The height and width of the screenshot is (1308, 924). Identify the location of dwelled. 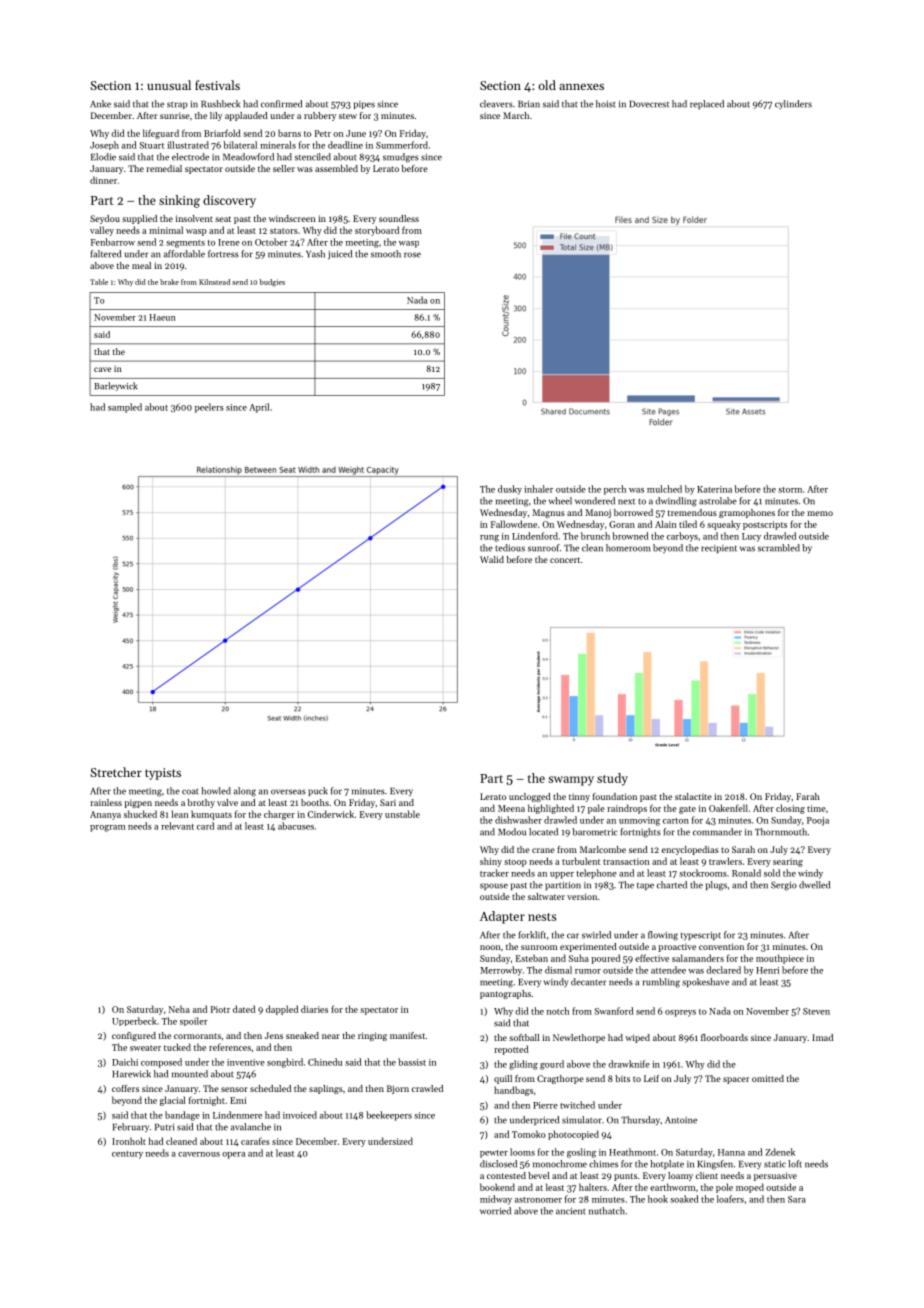
(814, 885).
